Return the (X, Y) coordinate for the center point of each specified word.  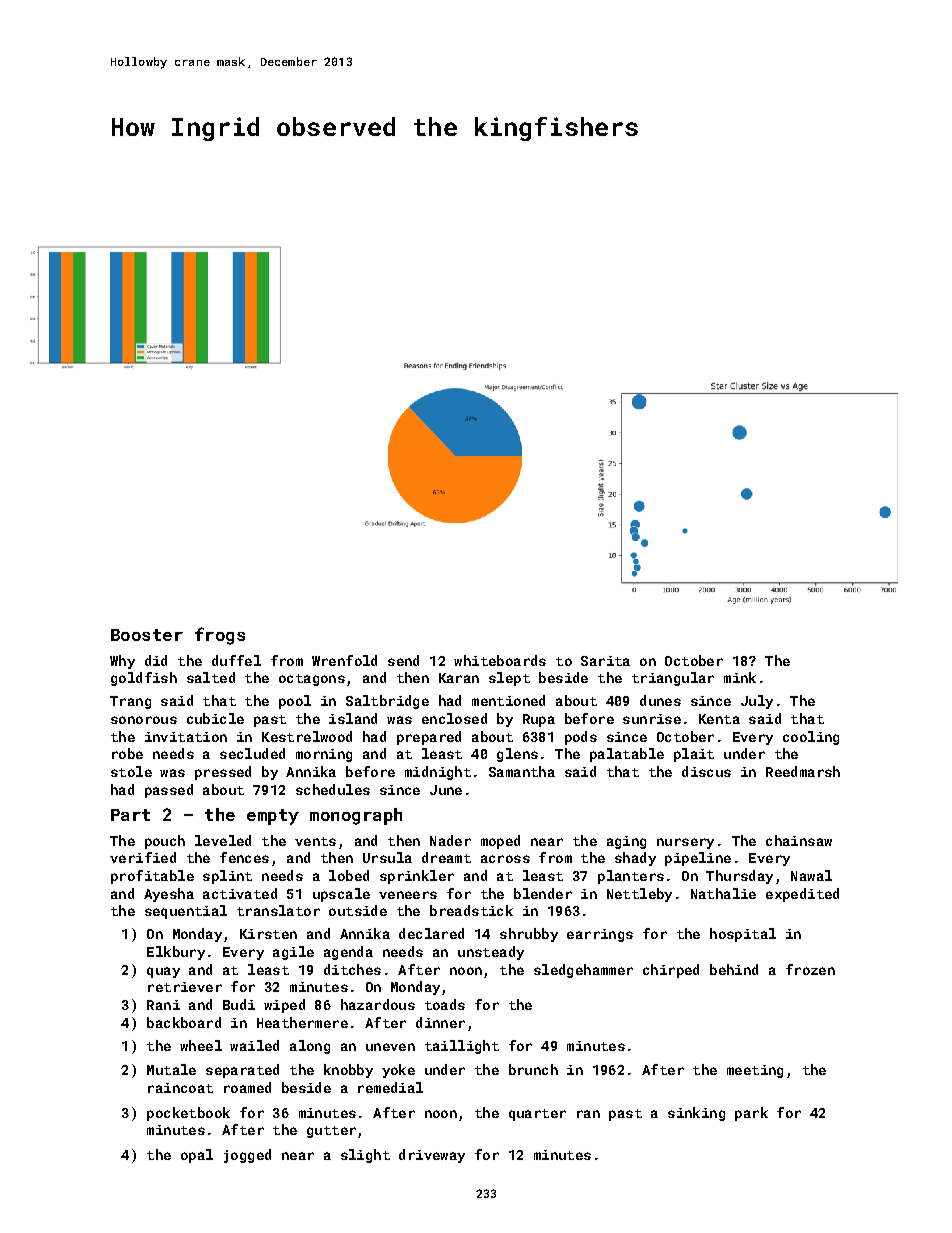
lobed (349, 875)
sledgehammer (583, 971)
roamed (247, 1087)
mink (740, 677)
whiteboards (500, 660)
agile (293, 953)
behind (734, 969)
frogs (220, 636)
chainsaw (799, 840)
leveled (223, 840)
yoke (398, 1071)
